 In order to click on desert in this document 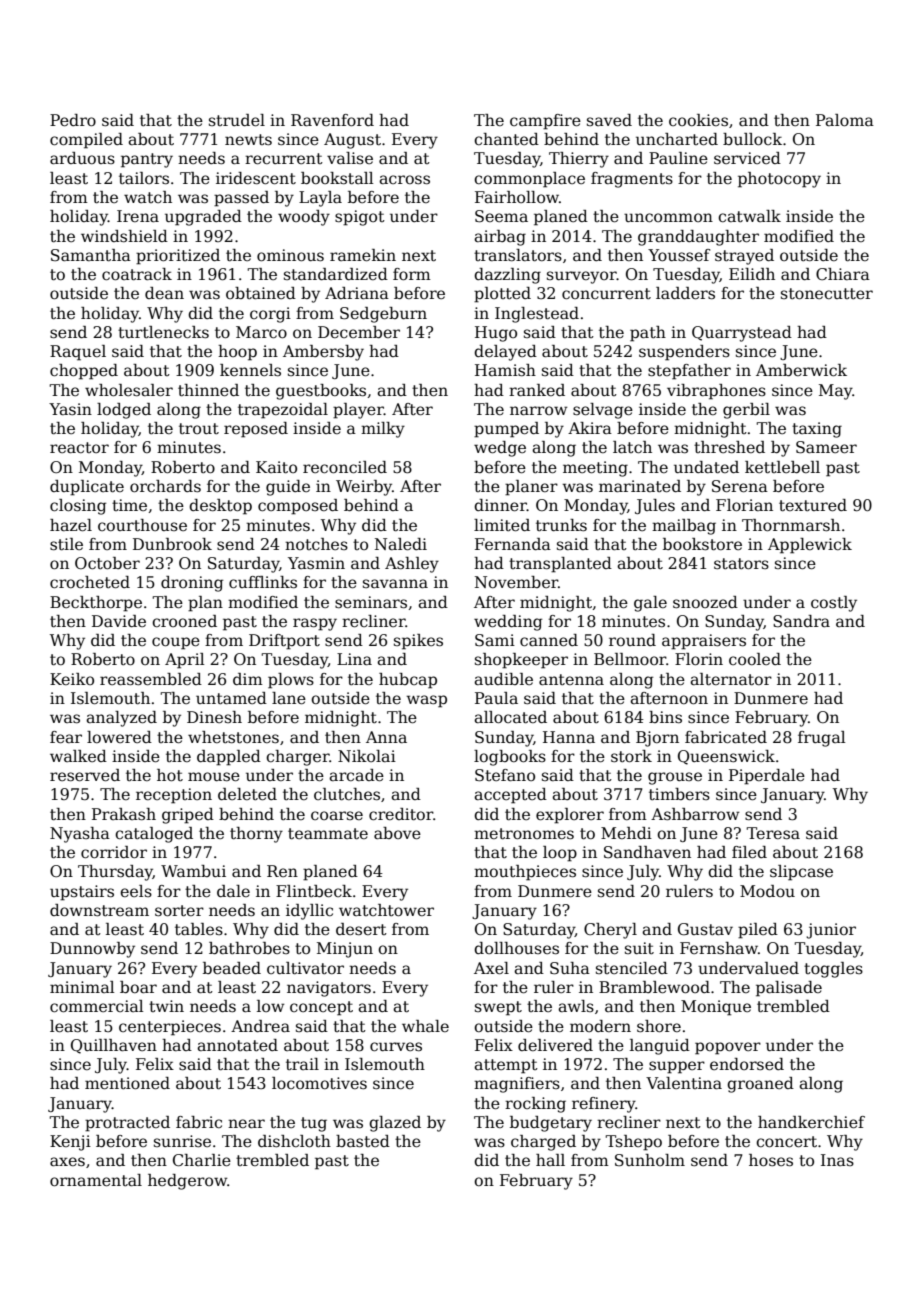, I will do `click(361, 929)`.
